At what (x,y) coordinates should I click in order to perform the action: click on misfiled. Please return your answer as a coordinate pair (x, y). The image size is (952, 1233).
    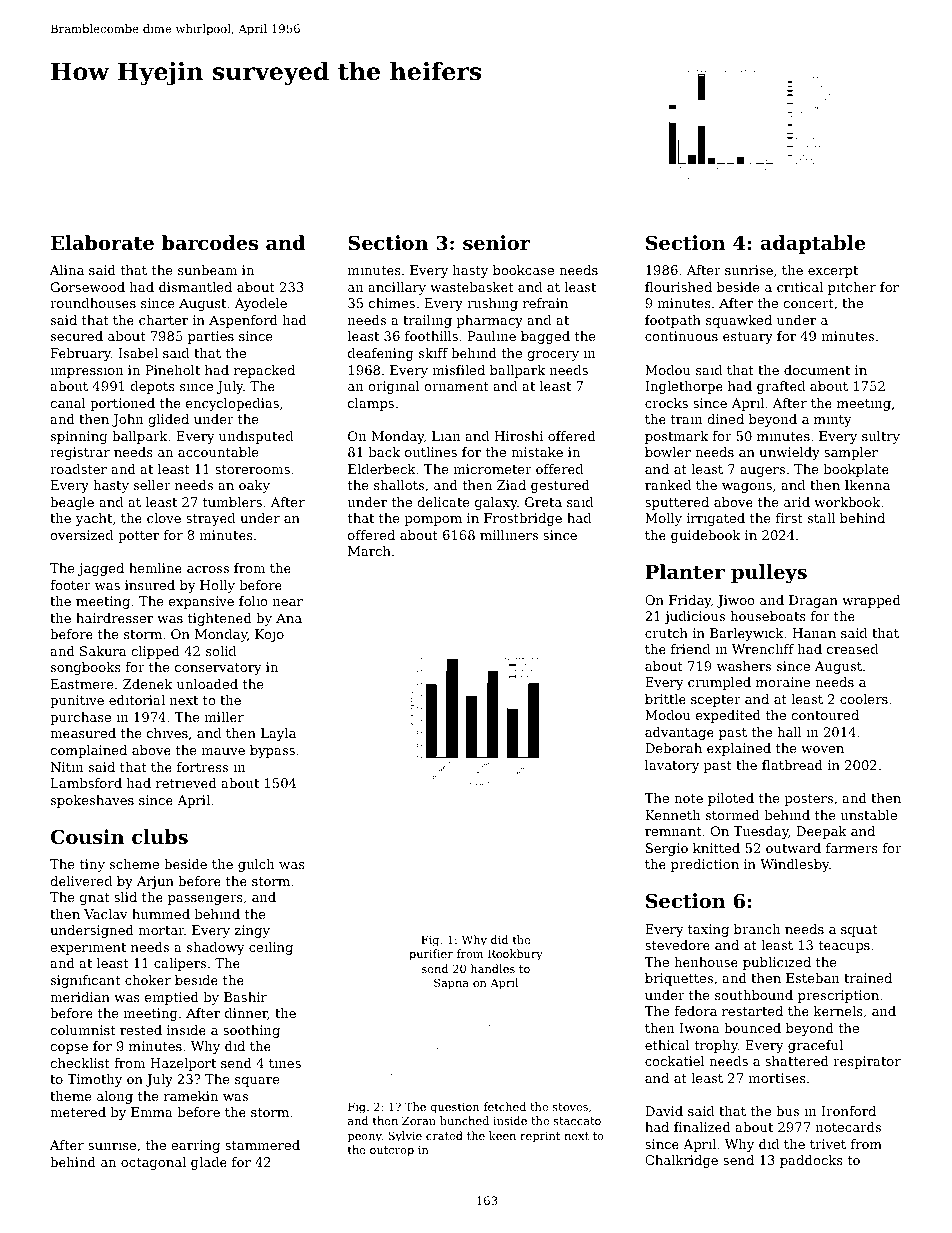
    Looking at the image, I should click on (459, 370).
